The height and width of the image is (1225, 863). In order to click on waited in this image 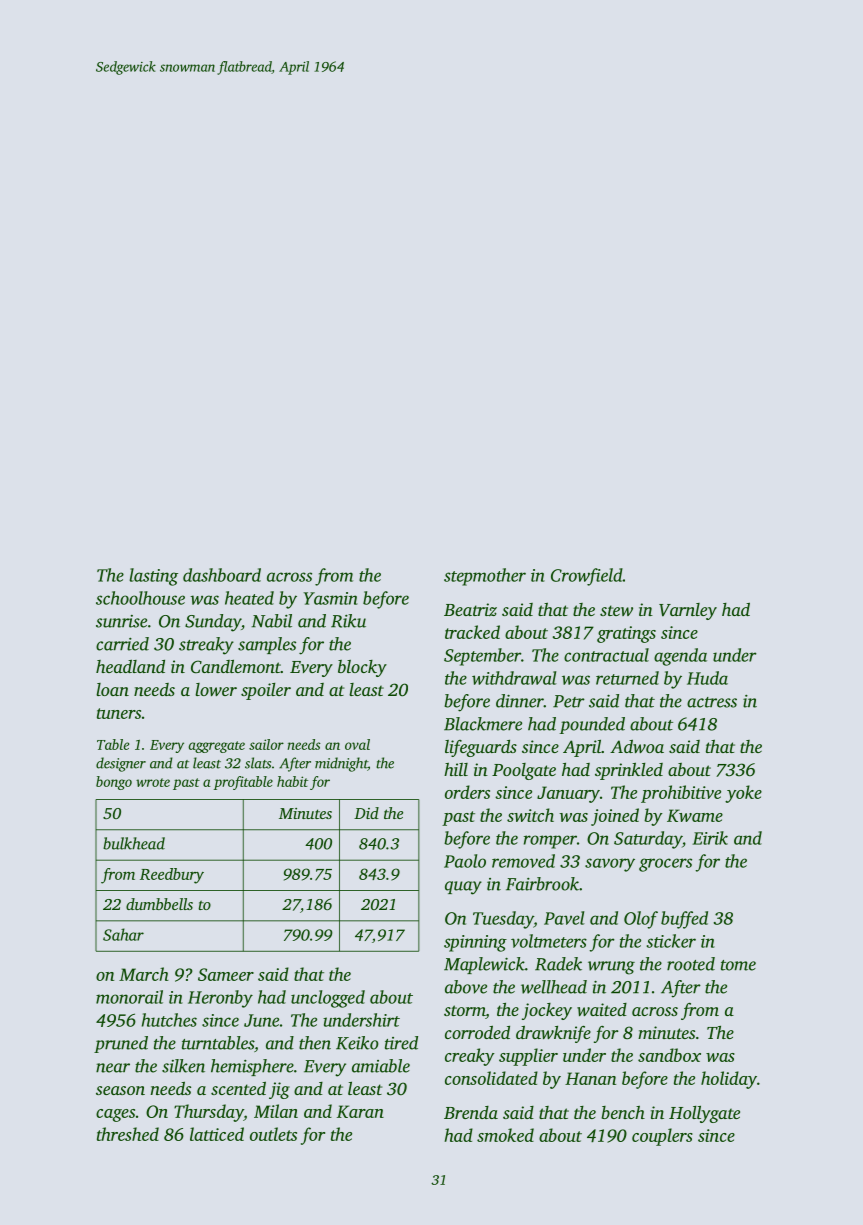, I will do `click(602, 1009)`.
